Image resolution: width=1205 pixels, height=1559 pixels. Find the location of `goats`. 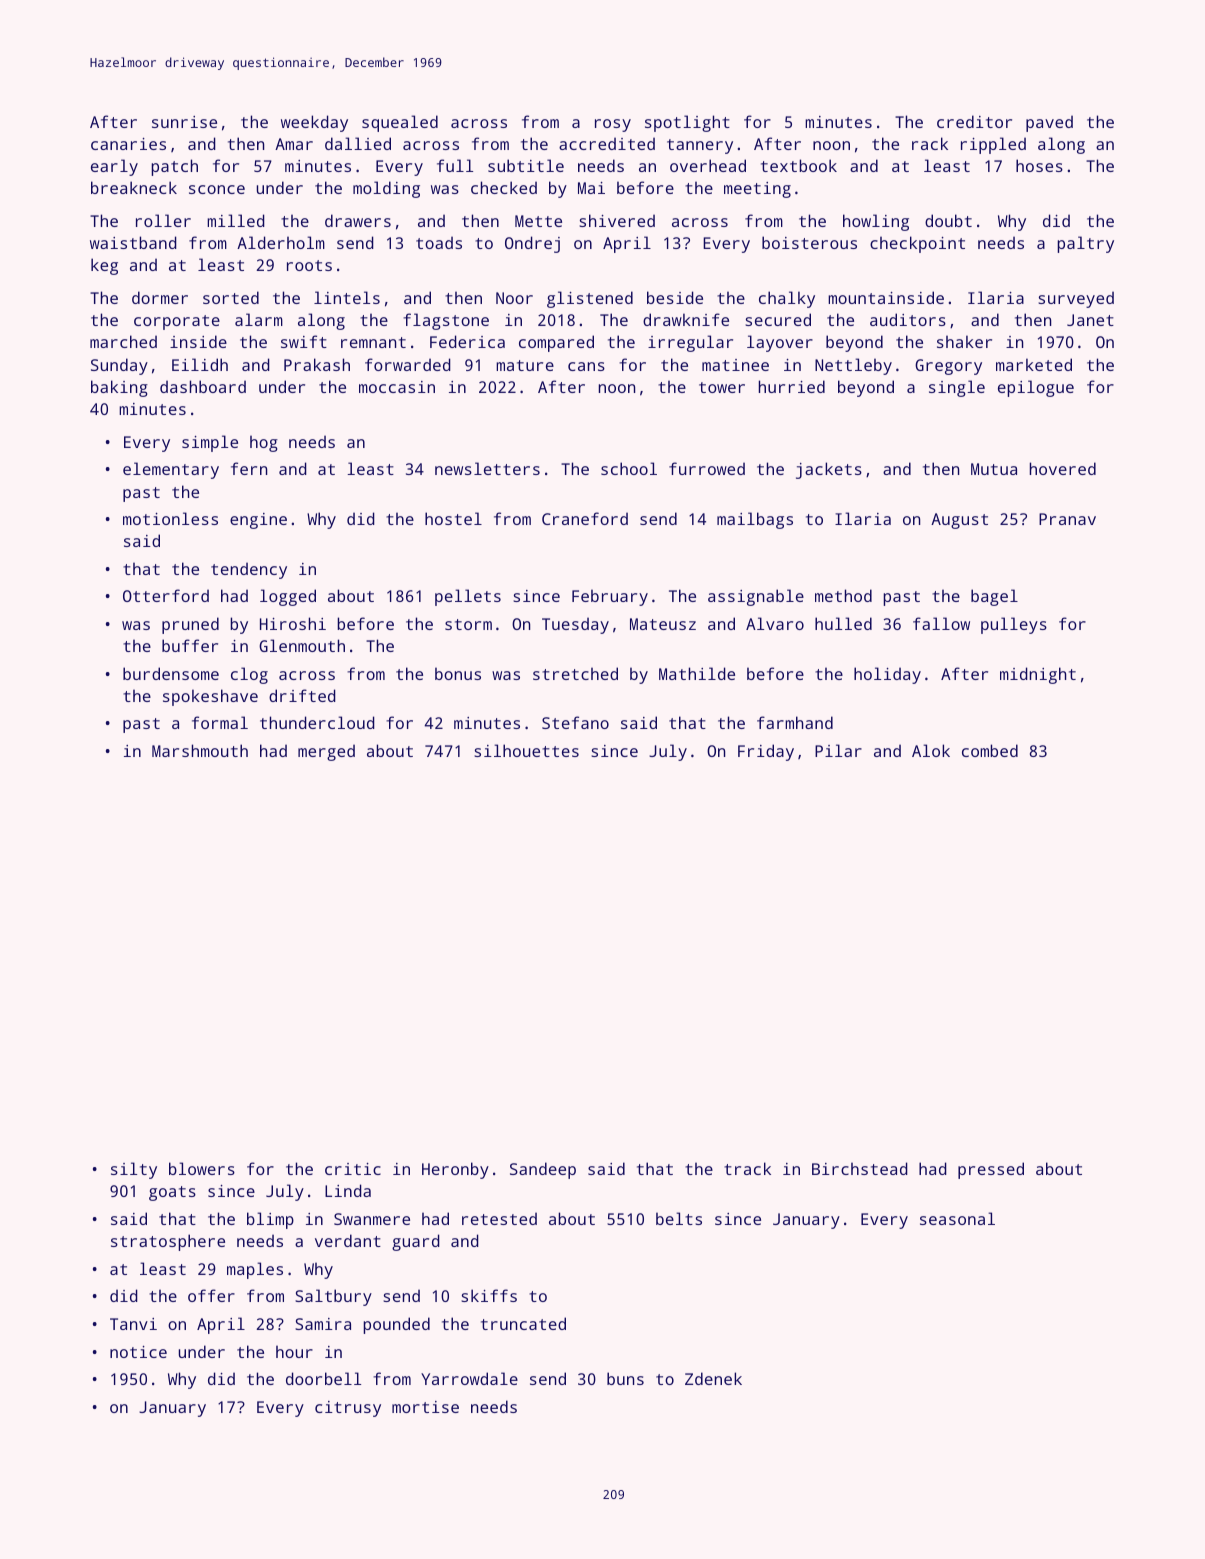

goats is located at coordinates (172, 1193).
